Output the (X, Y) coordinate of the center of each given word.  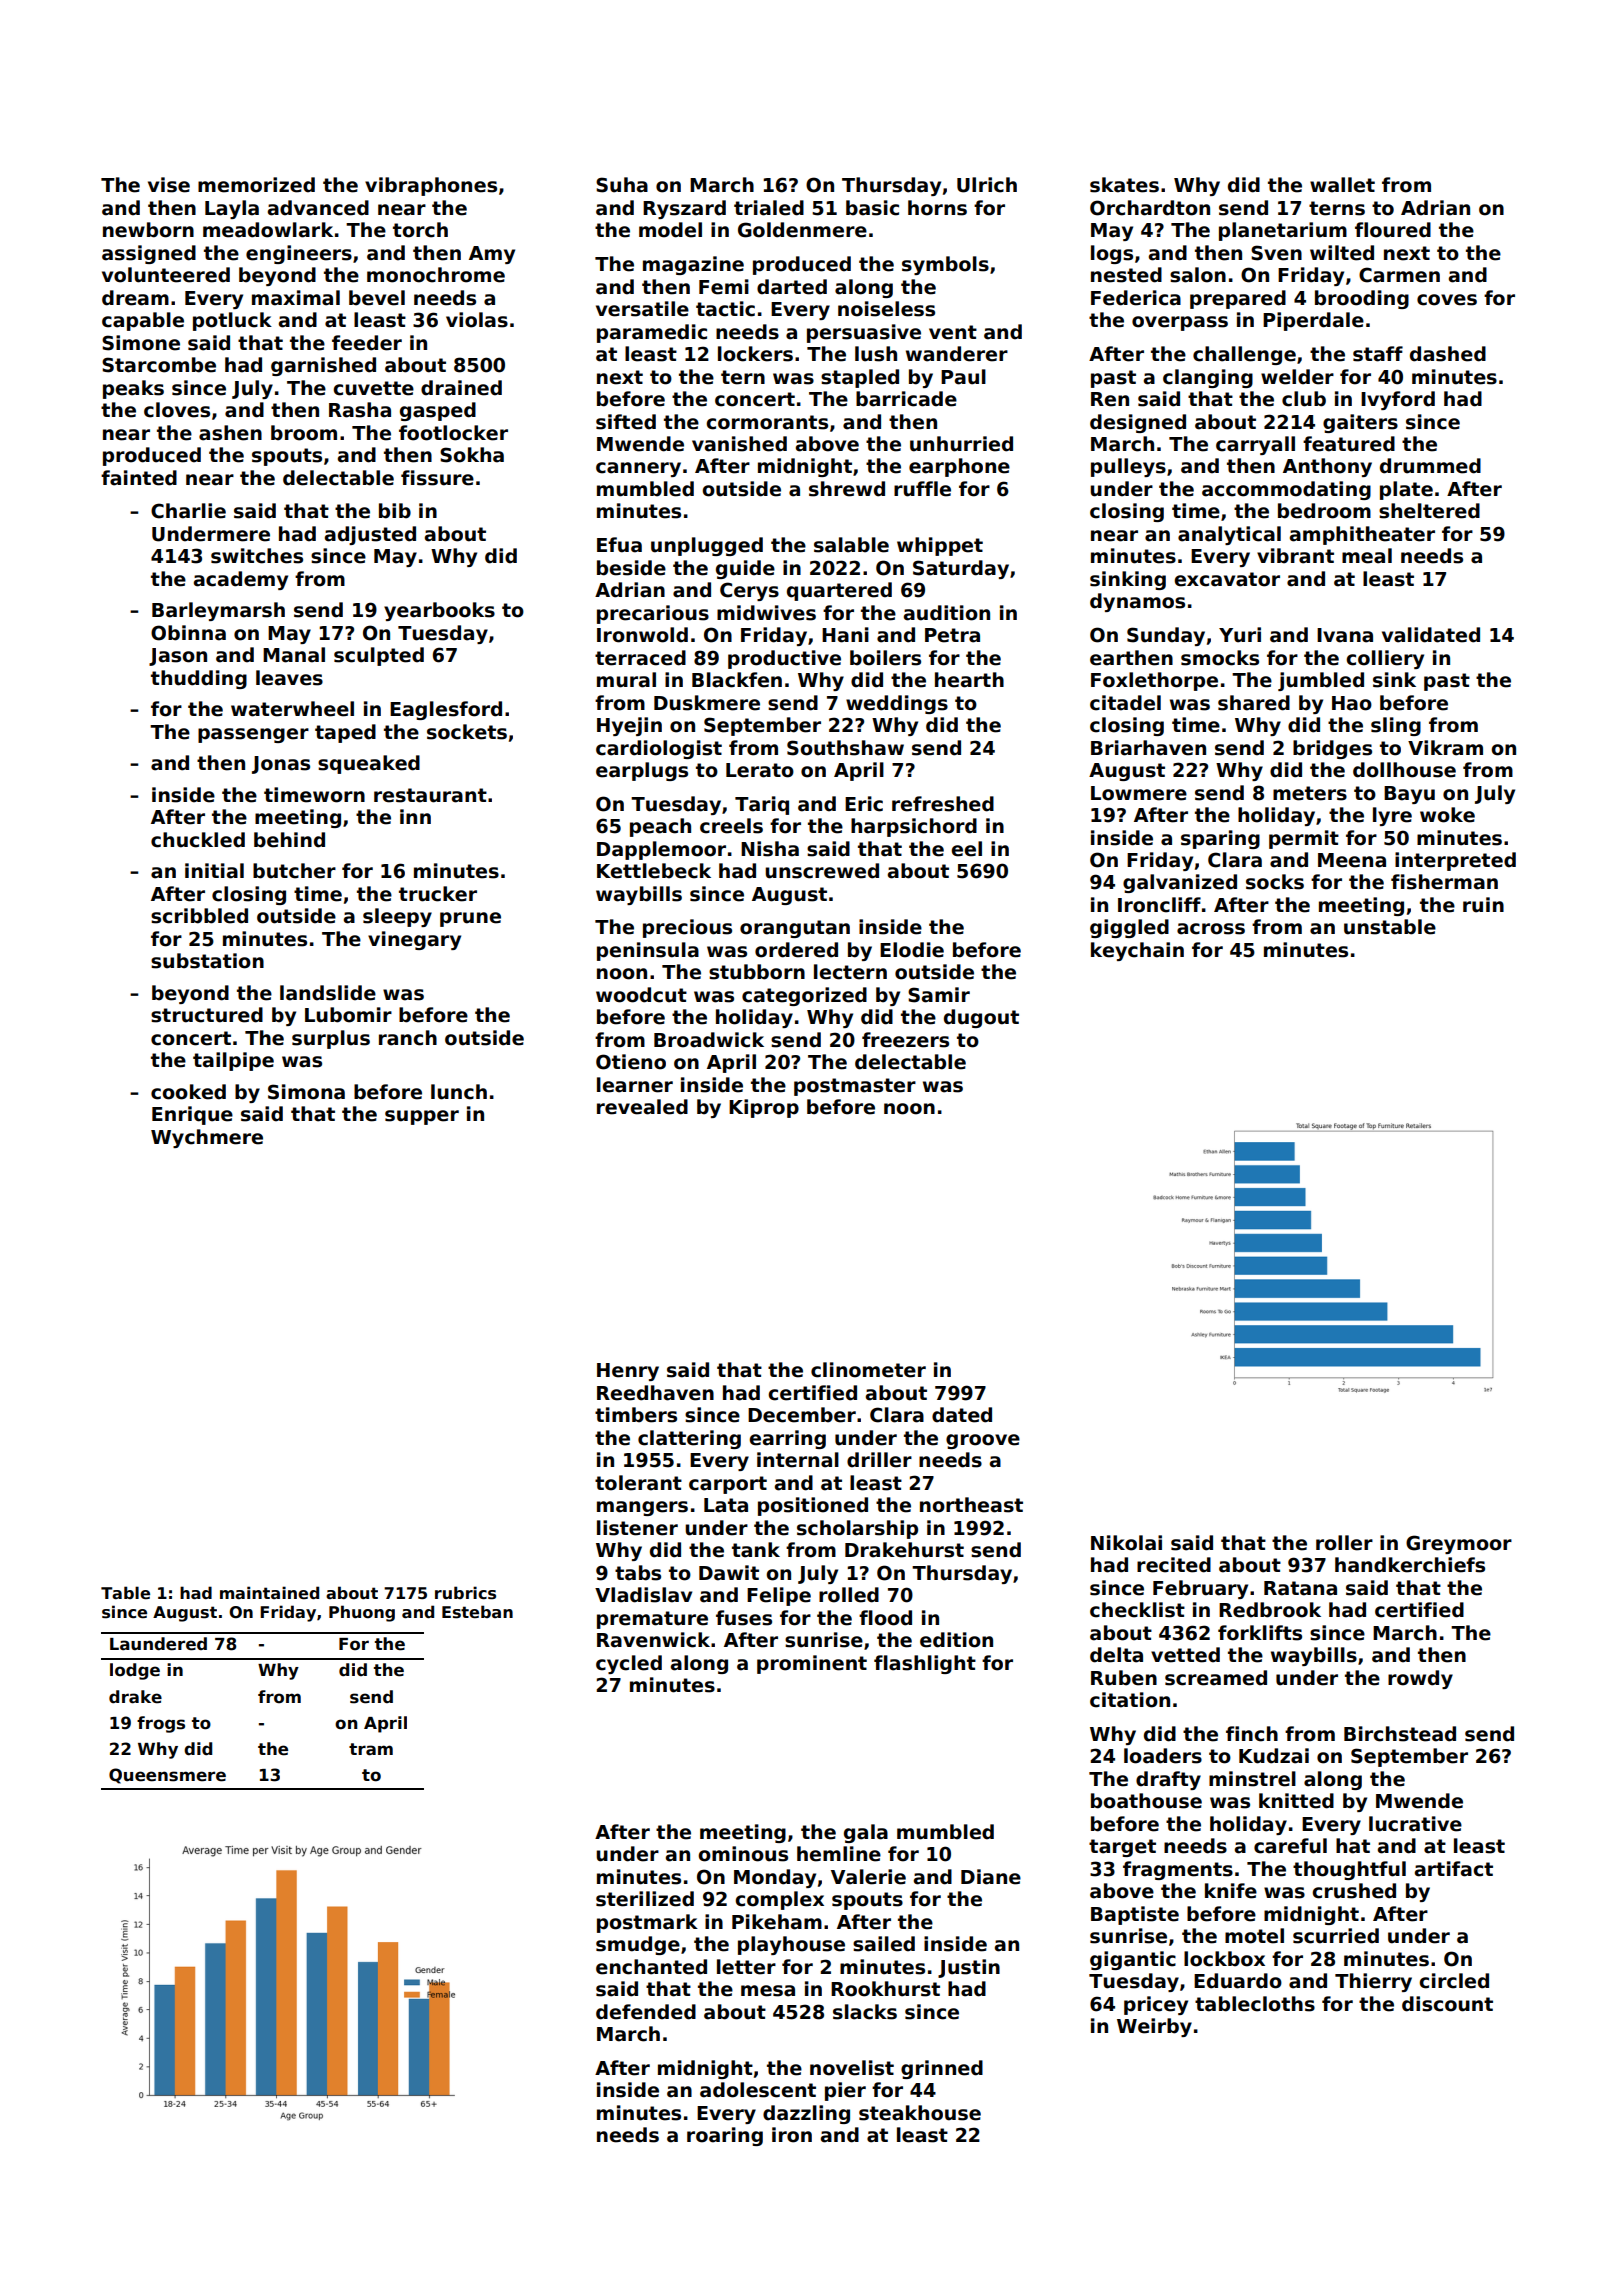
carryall (1255, 445)
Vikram (1445, 748)
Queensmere (167, 1776)
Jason (178, 657)
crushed (1354, 1891)
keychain (1137, 951)
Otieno (631, 1062)
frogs (161, 1724)
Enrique (192, 1115)
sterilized (645, 1899)
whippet (940, 546)
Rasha (360, 410)
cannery (638, 469)
